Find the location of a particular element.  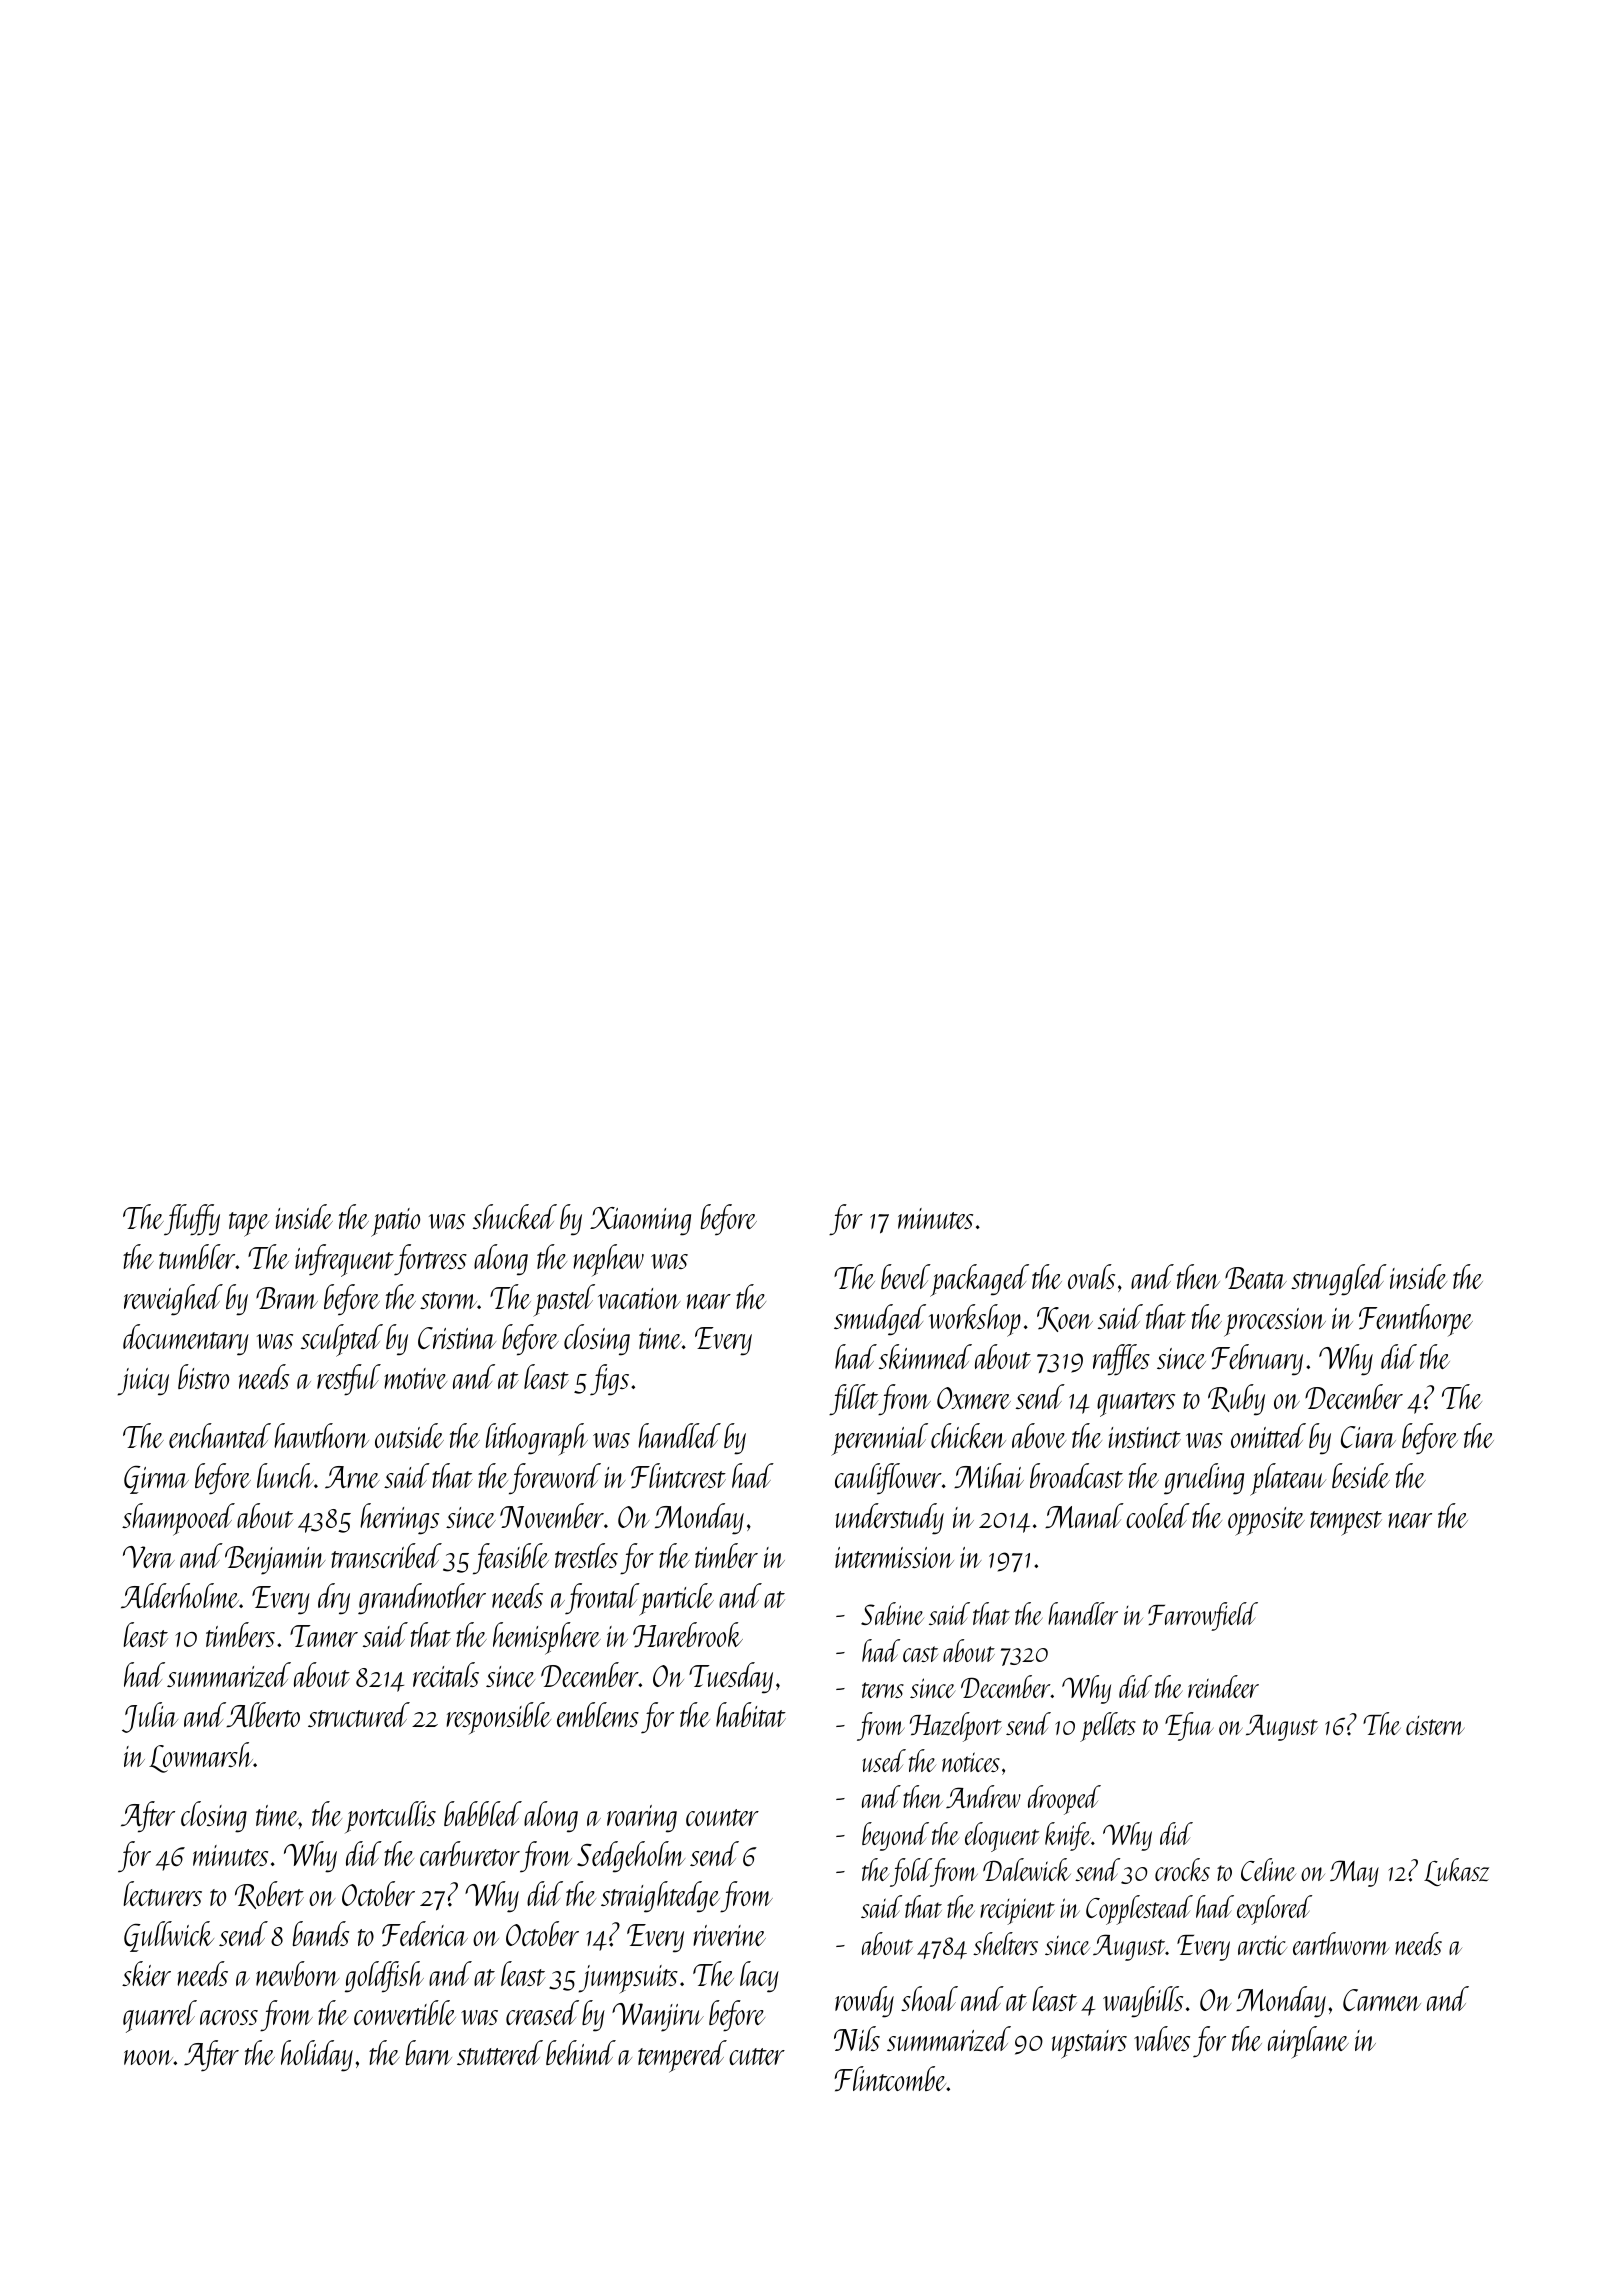

tape is located at coordinates (249, 1224).
